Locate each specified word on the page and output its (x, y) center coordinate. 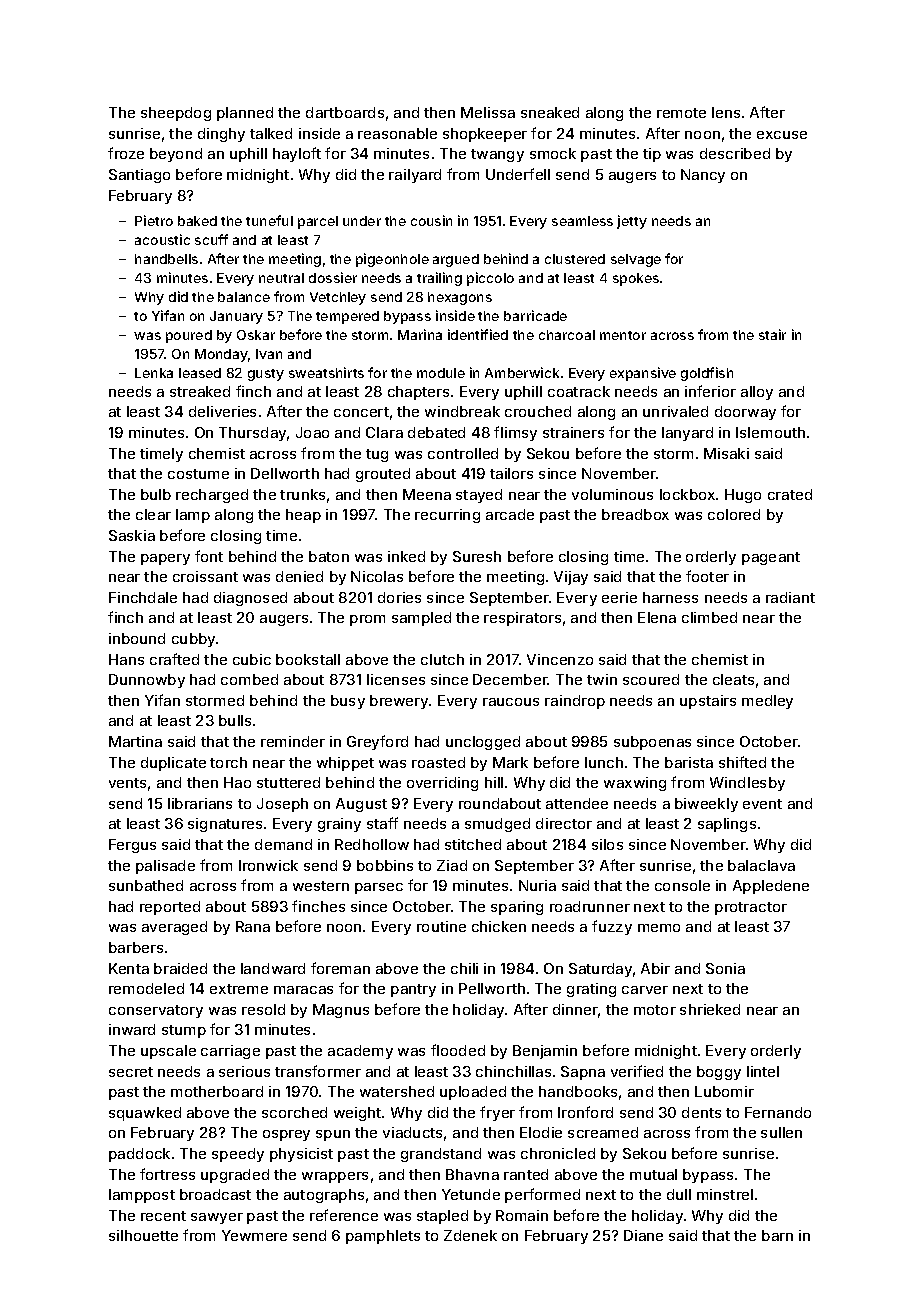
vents (127, 783)
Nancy (703, 176)
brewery (399, 702)
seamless (582, 221)
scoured (651, 679)
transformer (318, 1071)
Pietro (154, 220)
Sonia (725, 968)
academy (360, 1052)
